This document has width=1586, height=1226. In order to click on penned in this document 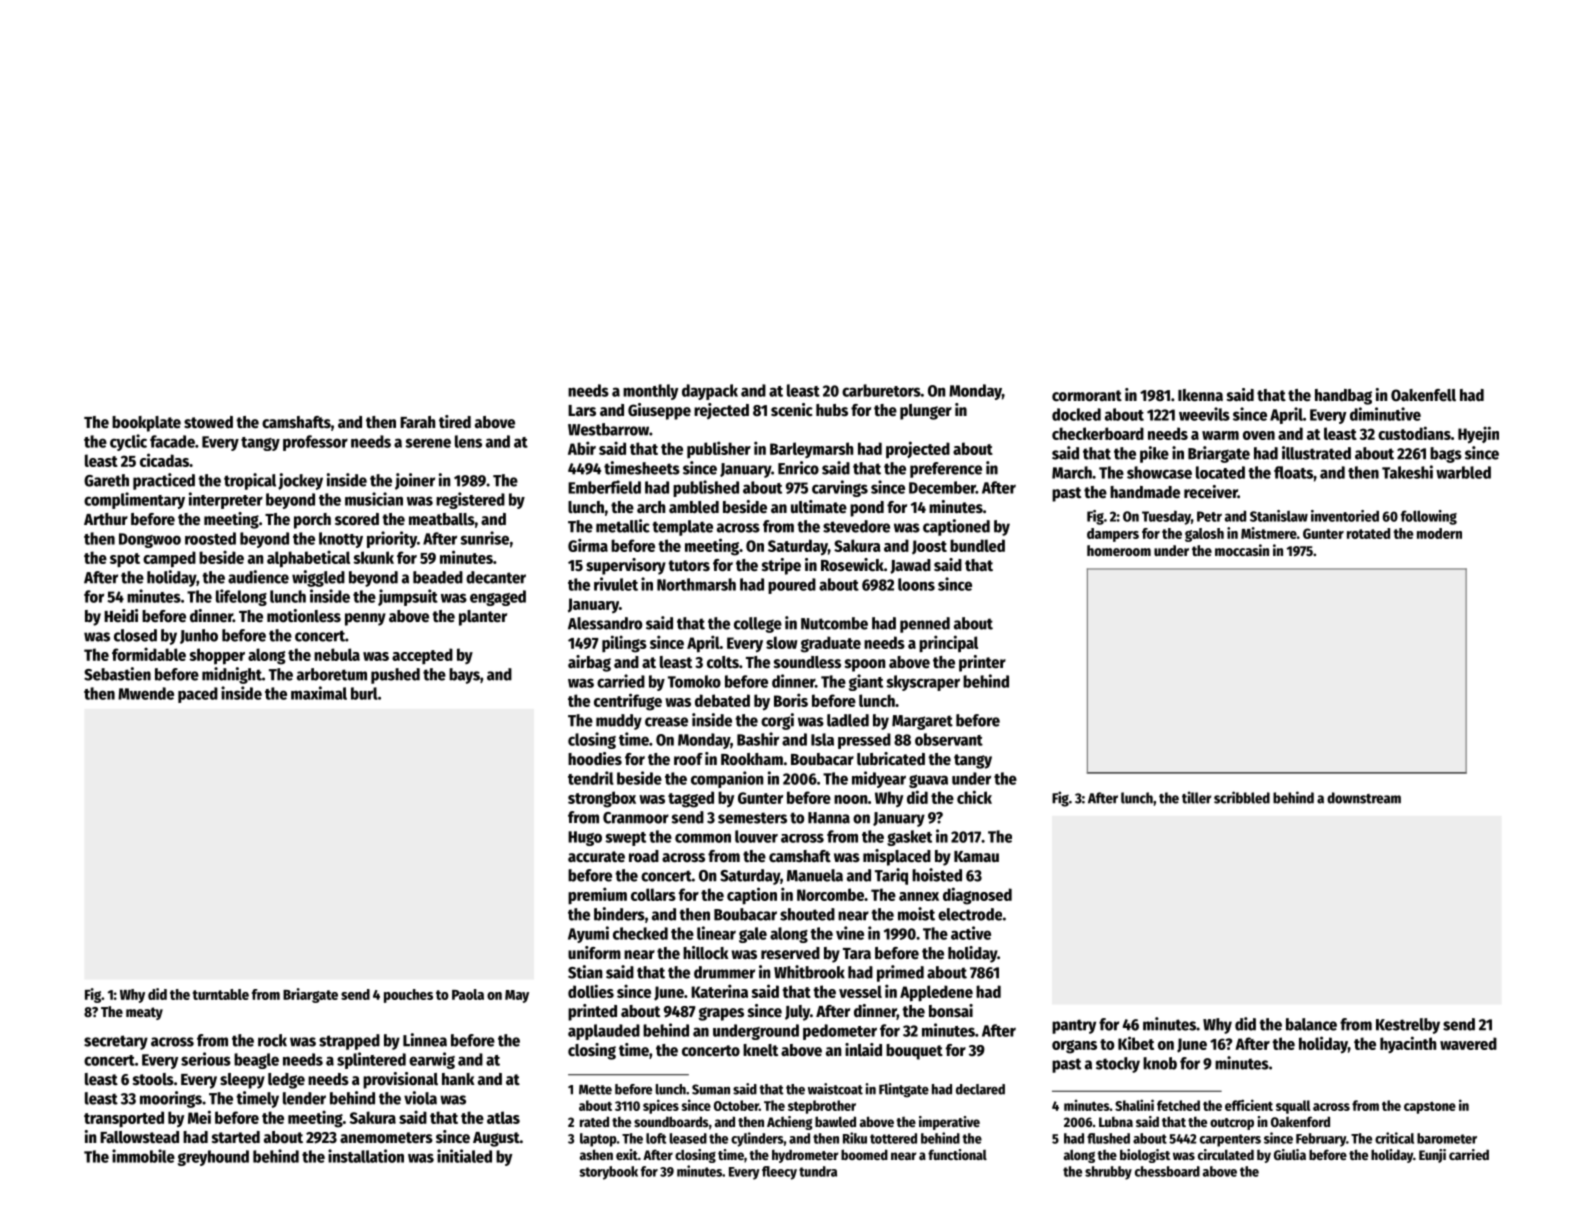, I will do `click(925, 625)`.
